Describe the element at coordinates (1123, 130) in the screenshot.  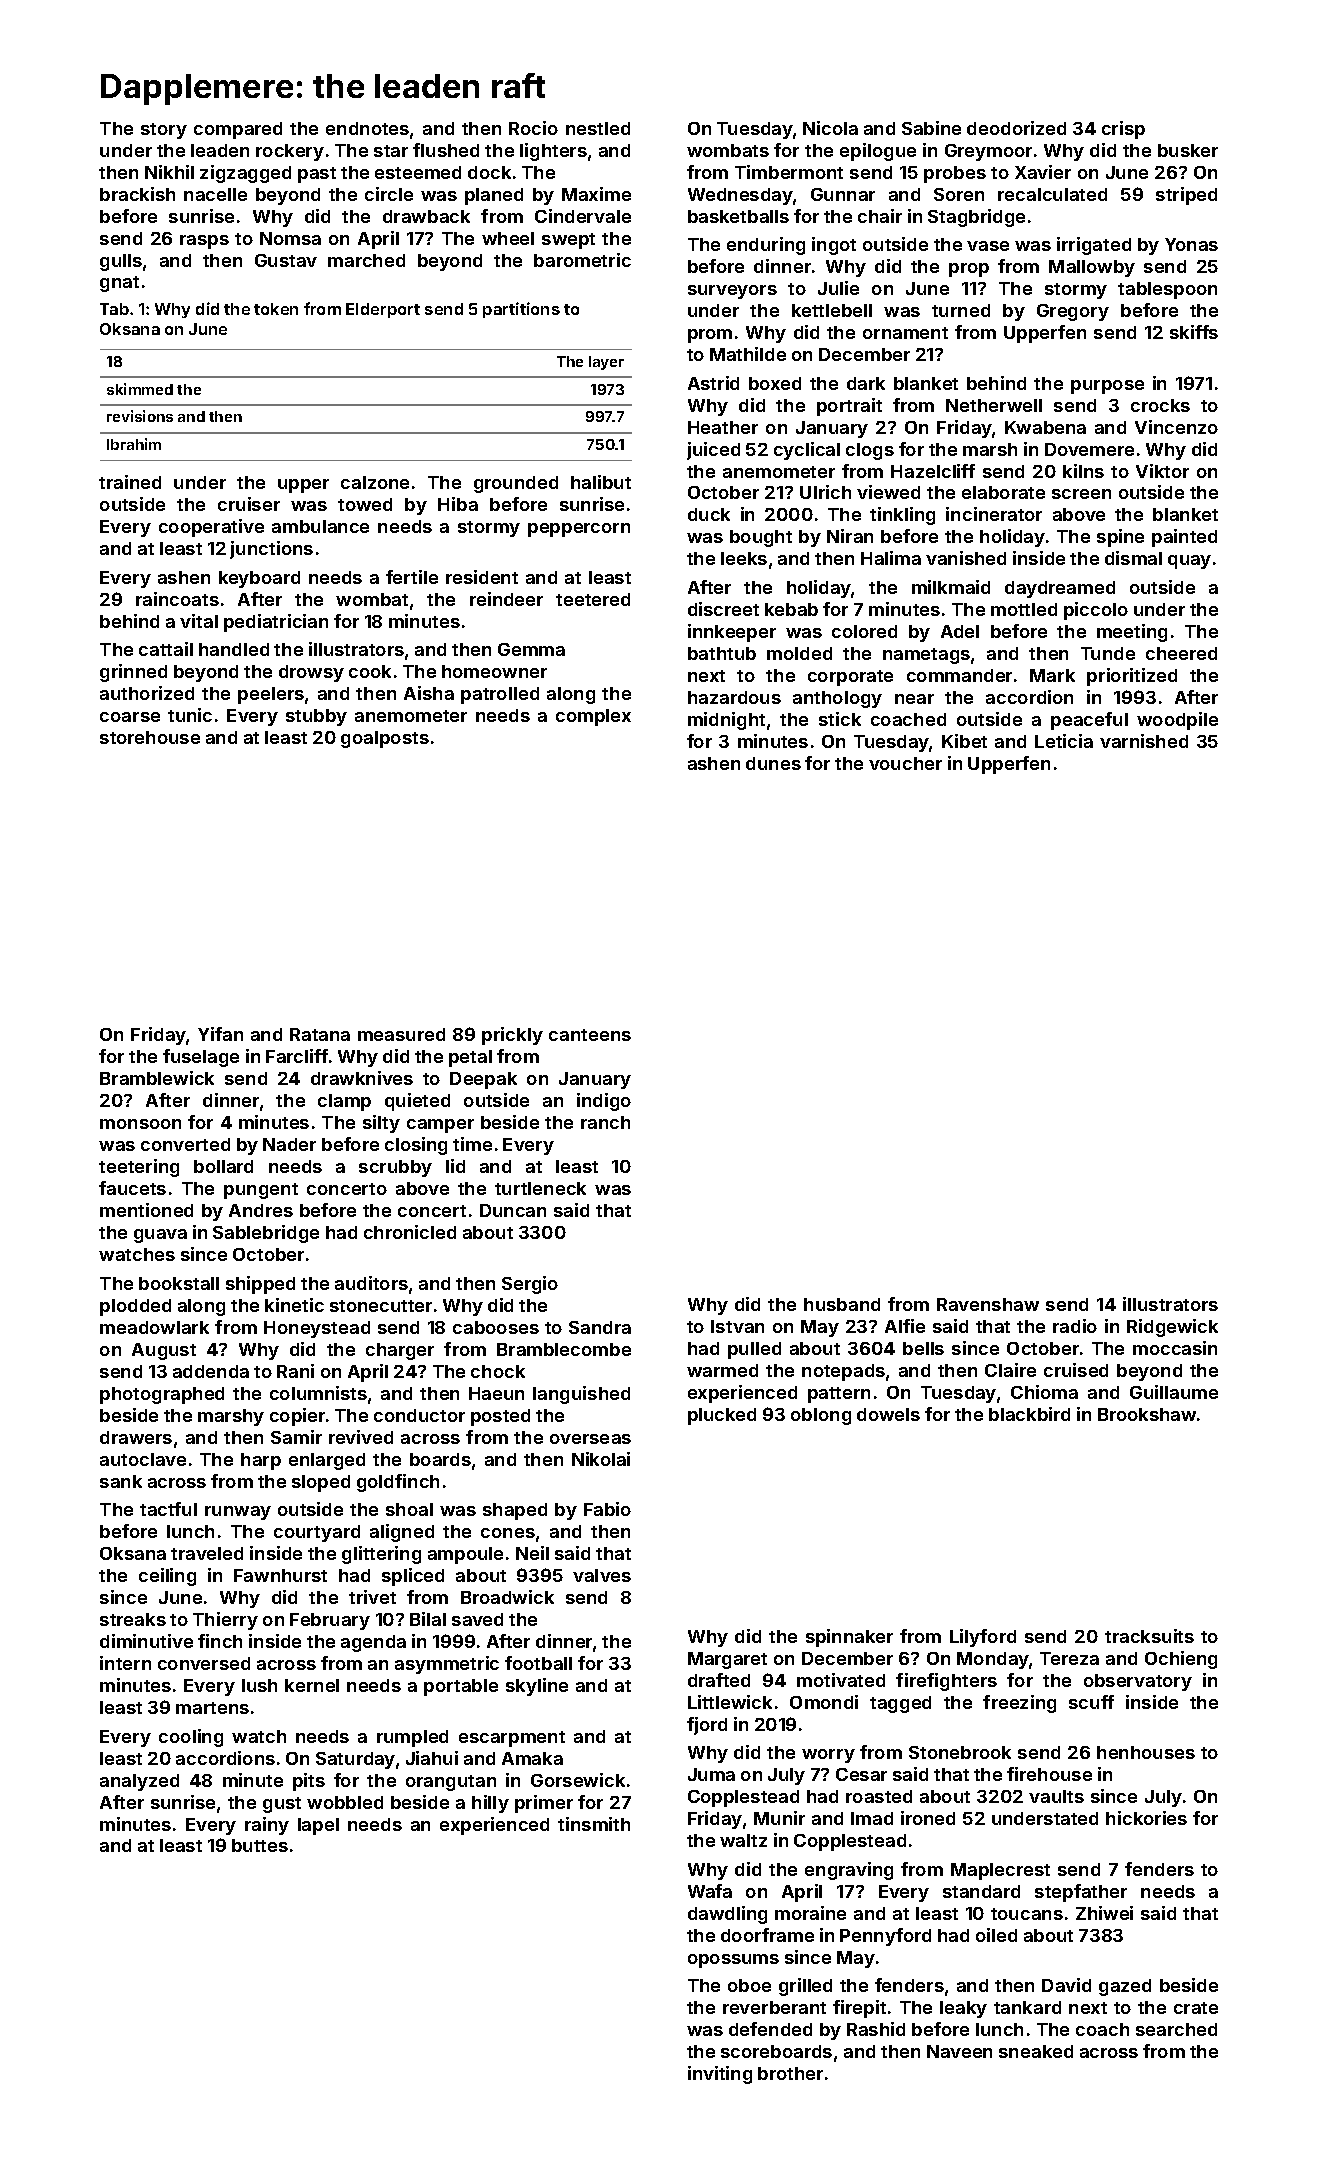
I see `crisp` at that location.
